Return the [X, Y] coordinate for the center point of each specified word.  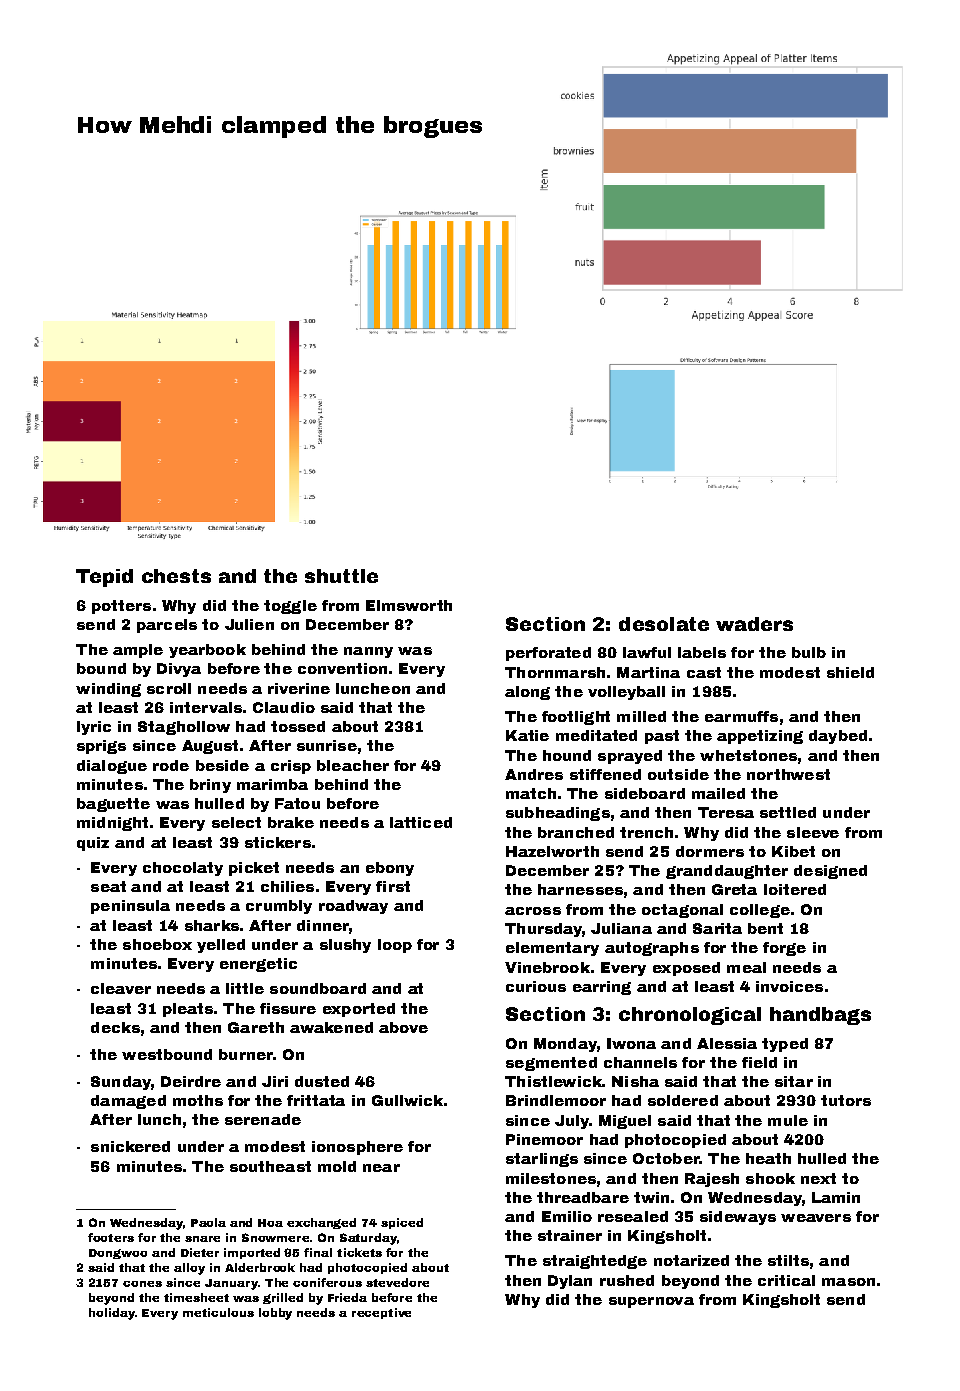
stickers [278, 842]
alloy [189, 1269]
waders [754, 624]
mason [848, 1282]
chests [176, 576]
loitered [795, 889]
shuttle [341, 576]
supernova [651, 1302]
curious [536, 986]
